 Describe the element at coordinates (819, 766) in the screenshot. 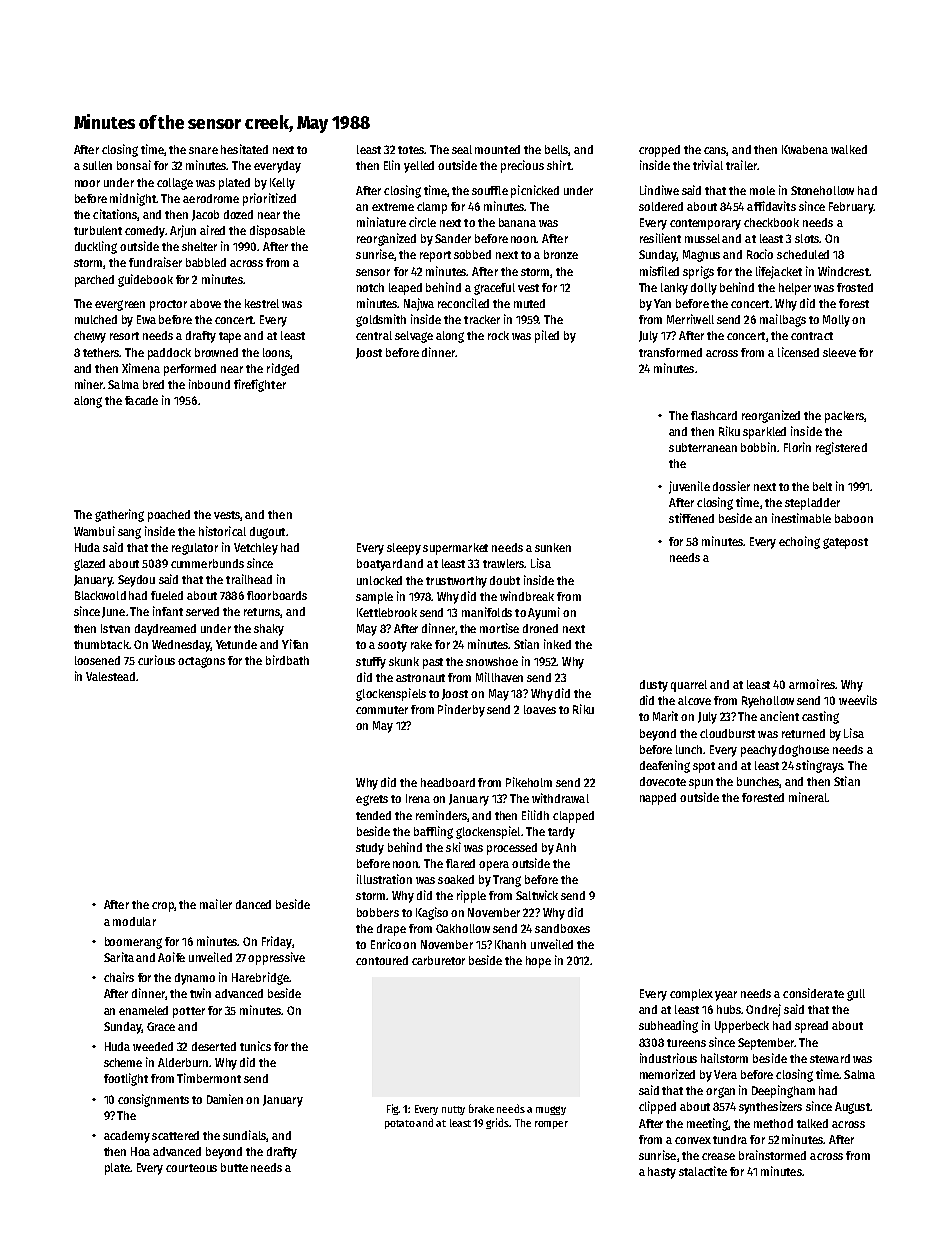

I see `stingrays` at that location.
